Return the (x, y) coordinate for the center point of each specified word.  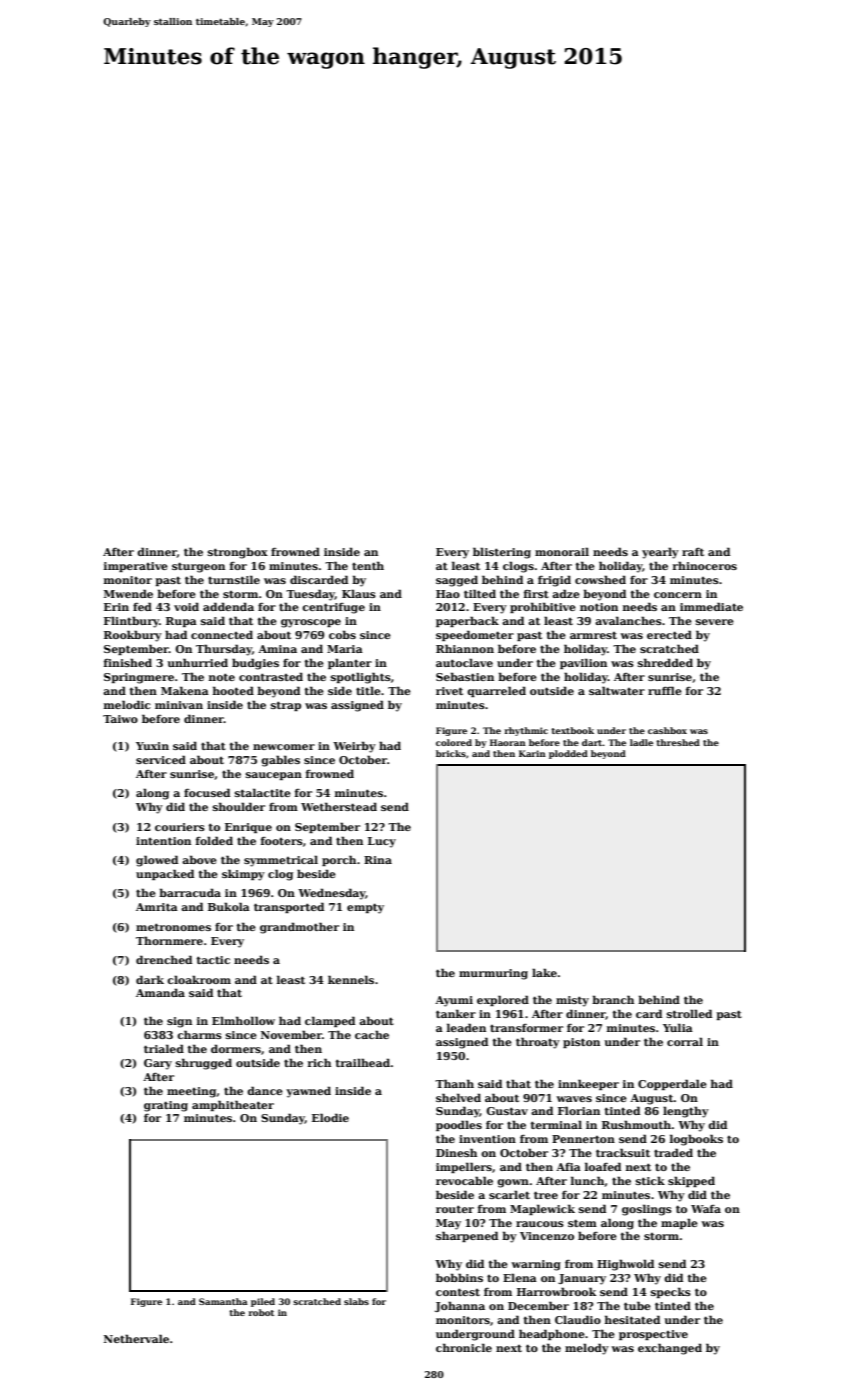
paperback (467, 621)
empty (365, 908)
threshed (678, 742)
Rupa (181, 622)
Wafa (706, 1209)
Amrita (157, 907)
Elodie (330, 1117)
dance (265, 1090)
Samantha (223, 1301)
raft (693, 552)
